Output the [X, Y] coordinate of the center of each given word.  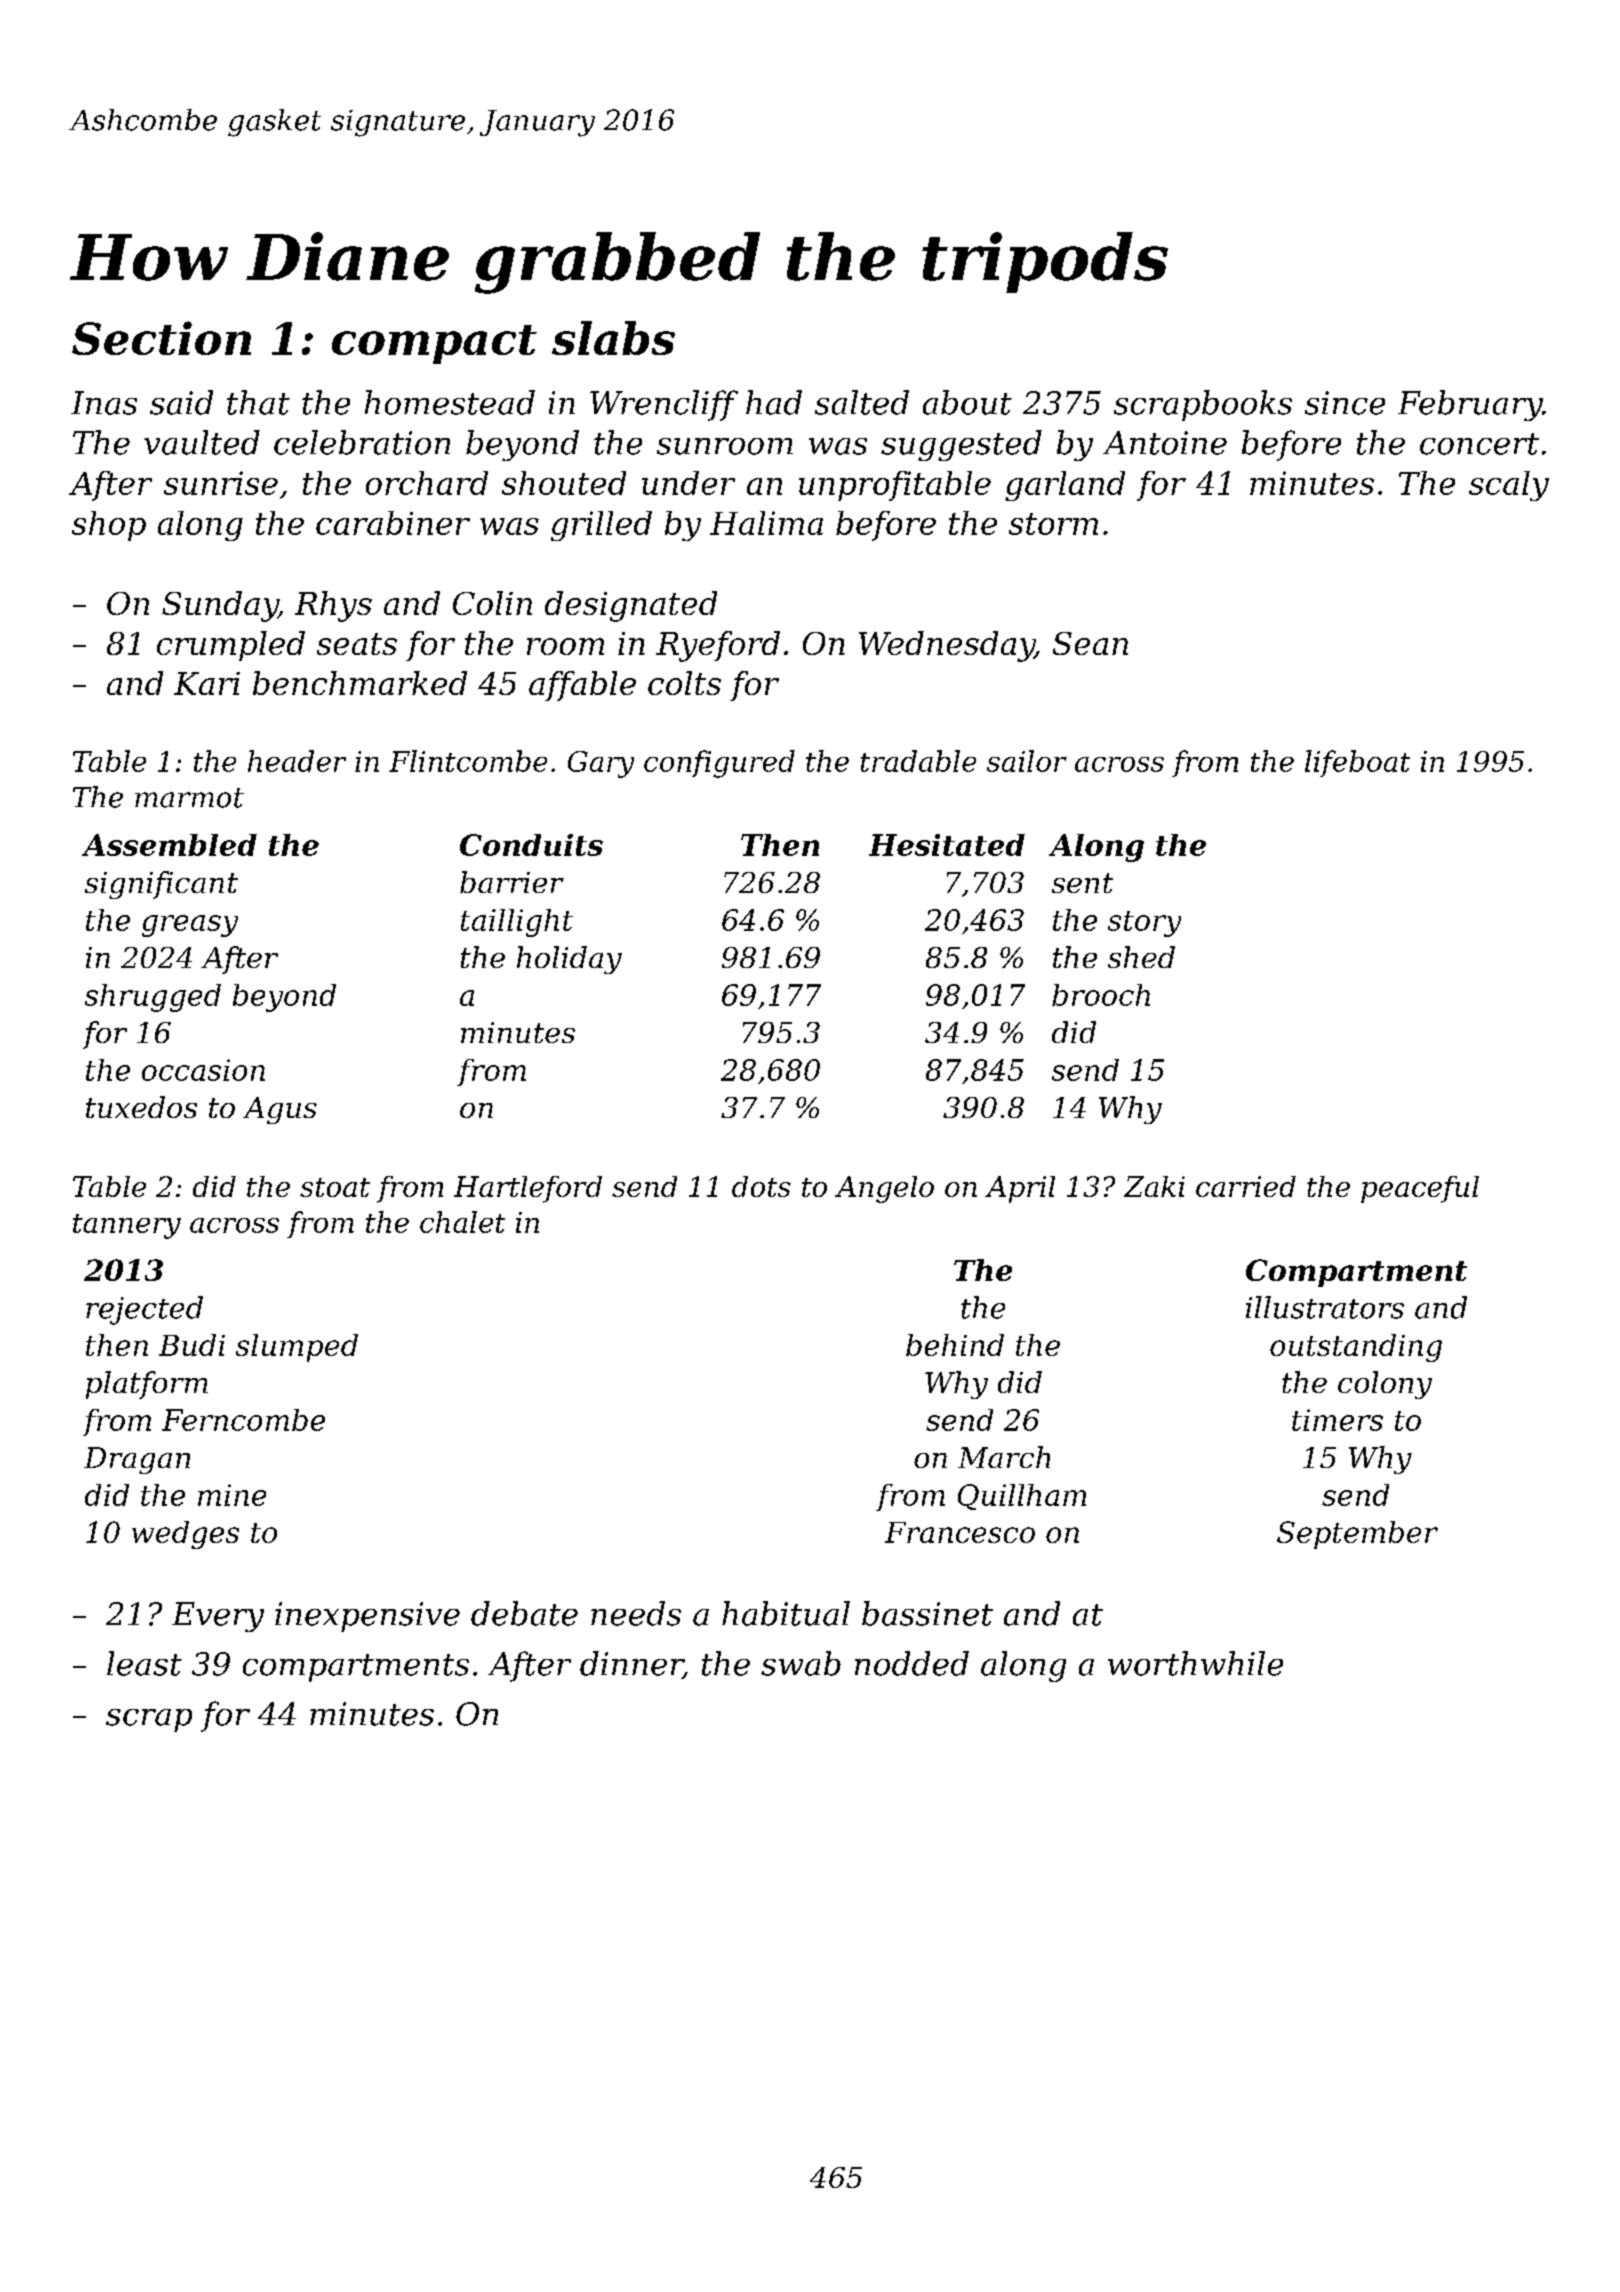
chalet [462, 1222]
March [1004, 1457]
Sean [1090, 643]
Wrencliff [664, 405]
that [258, 402]
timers [1337, 1420]
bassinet [927, 1613]
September [1357, 1535]
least [144, 1663]
